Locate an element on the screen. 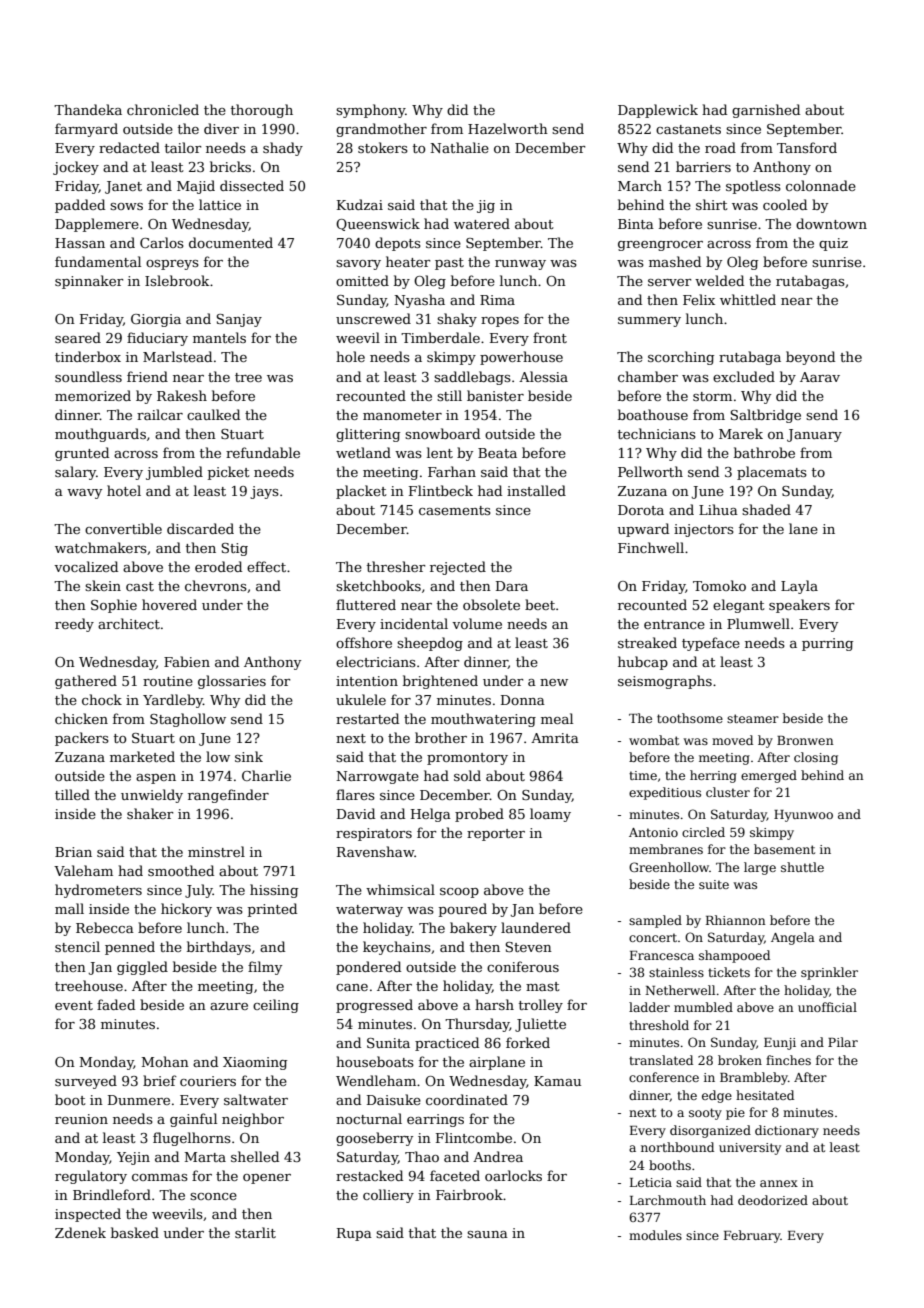  beyond is located at coordinates (810, 358).
